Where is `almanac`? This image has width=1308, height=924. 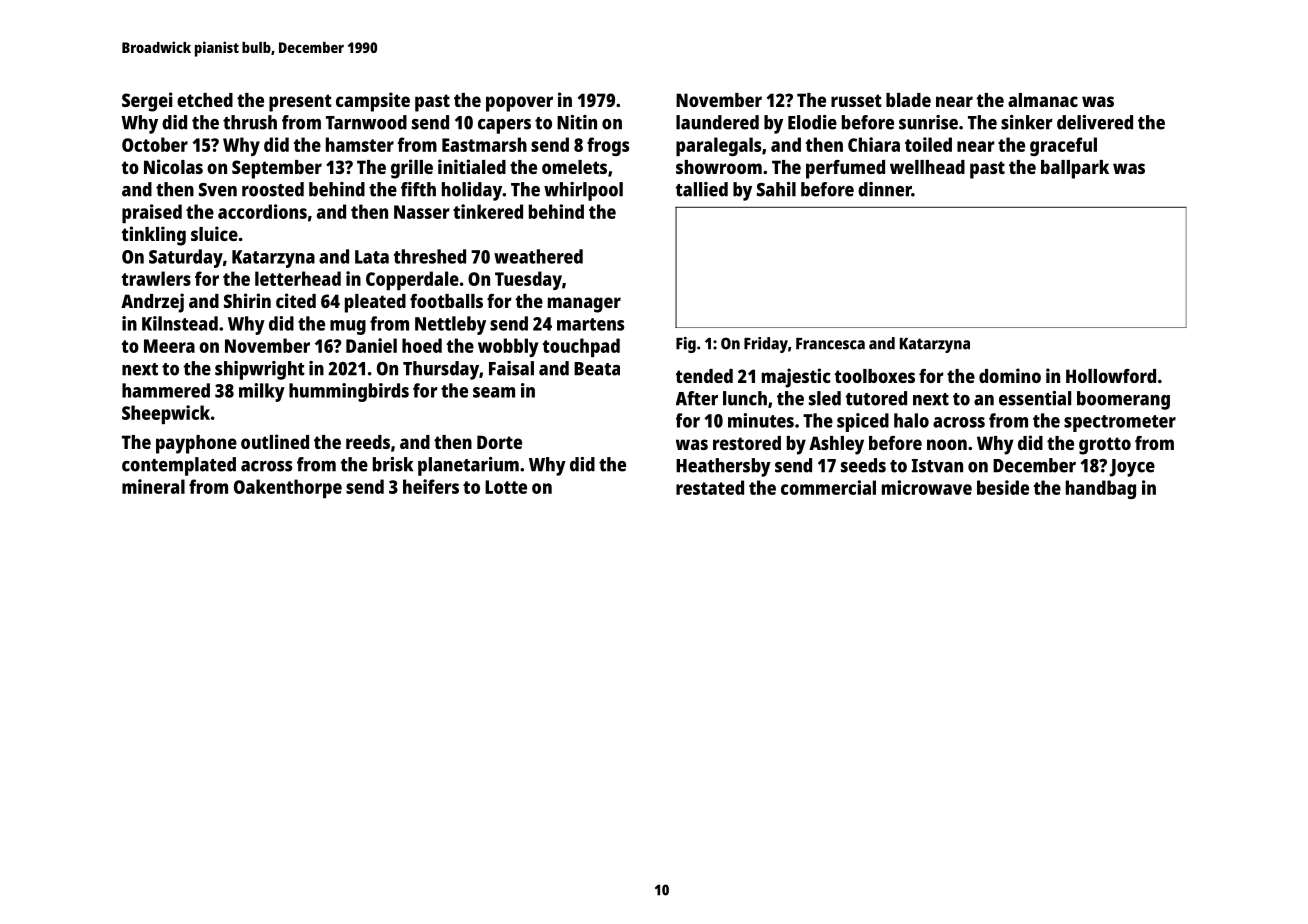
almanac is located at coordinates (1043, 100).
